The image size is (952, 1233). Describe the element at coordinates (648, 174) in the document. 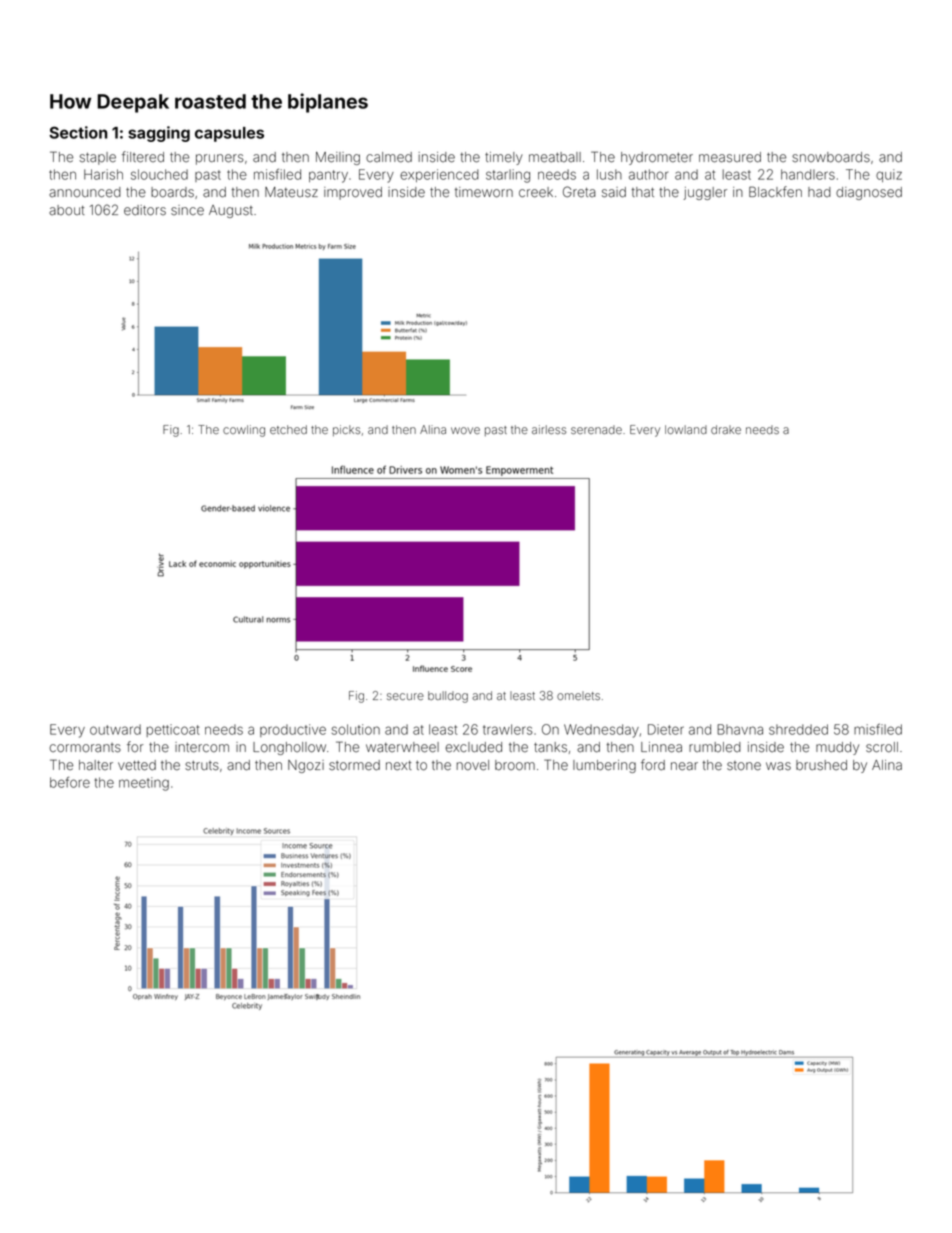

I see `author` at that location.
